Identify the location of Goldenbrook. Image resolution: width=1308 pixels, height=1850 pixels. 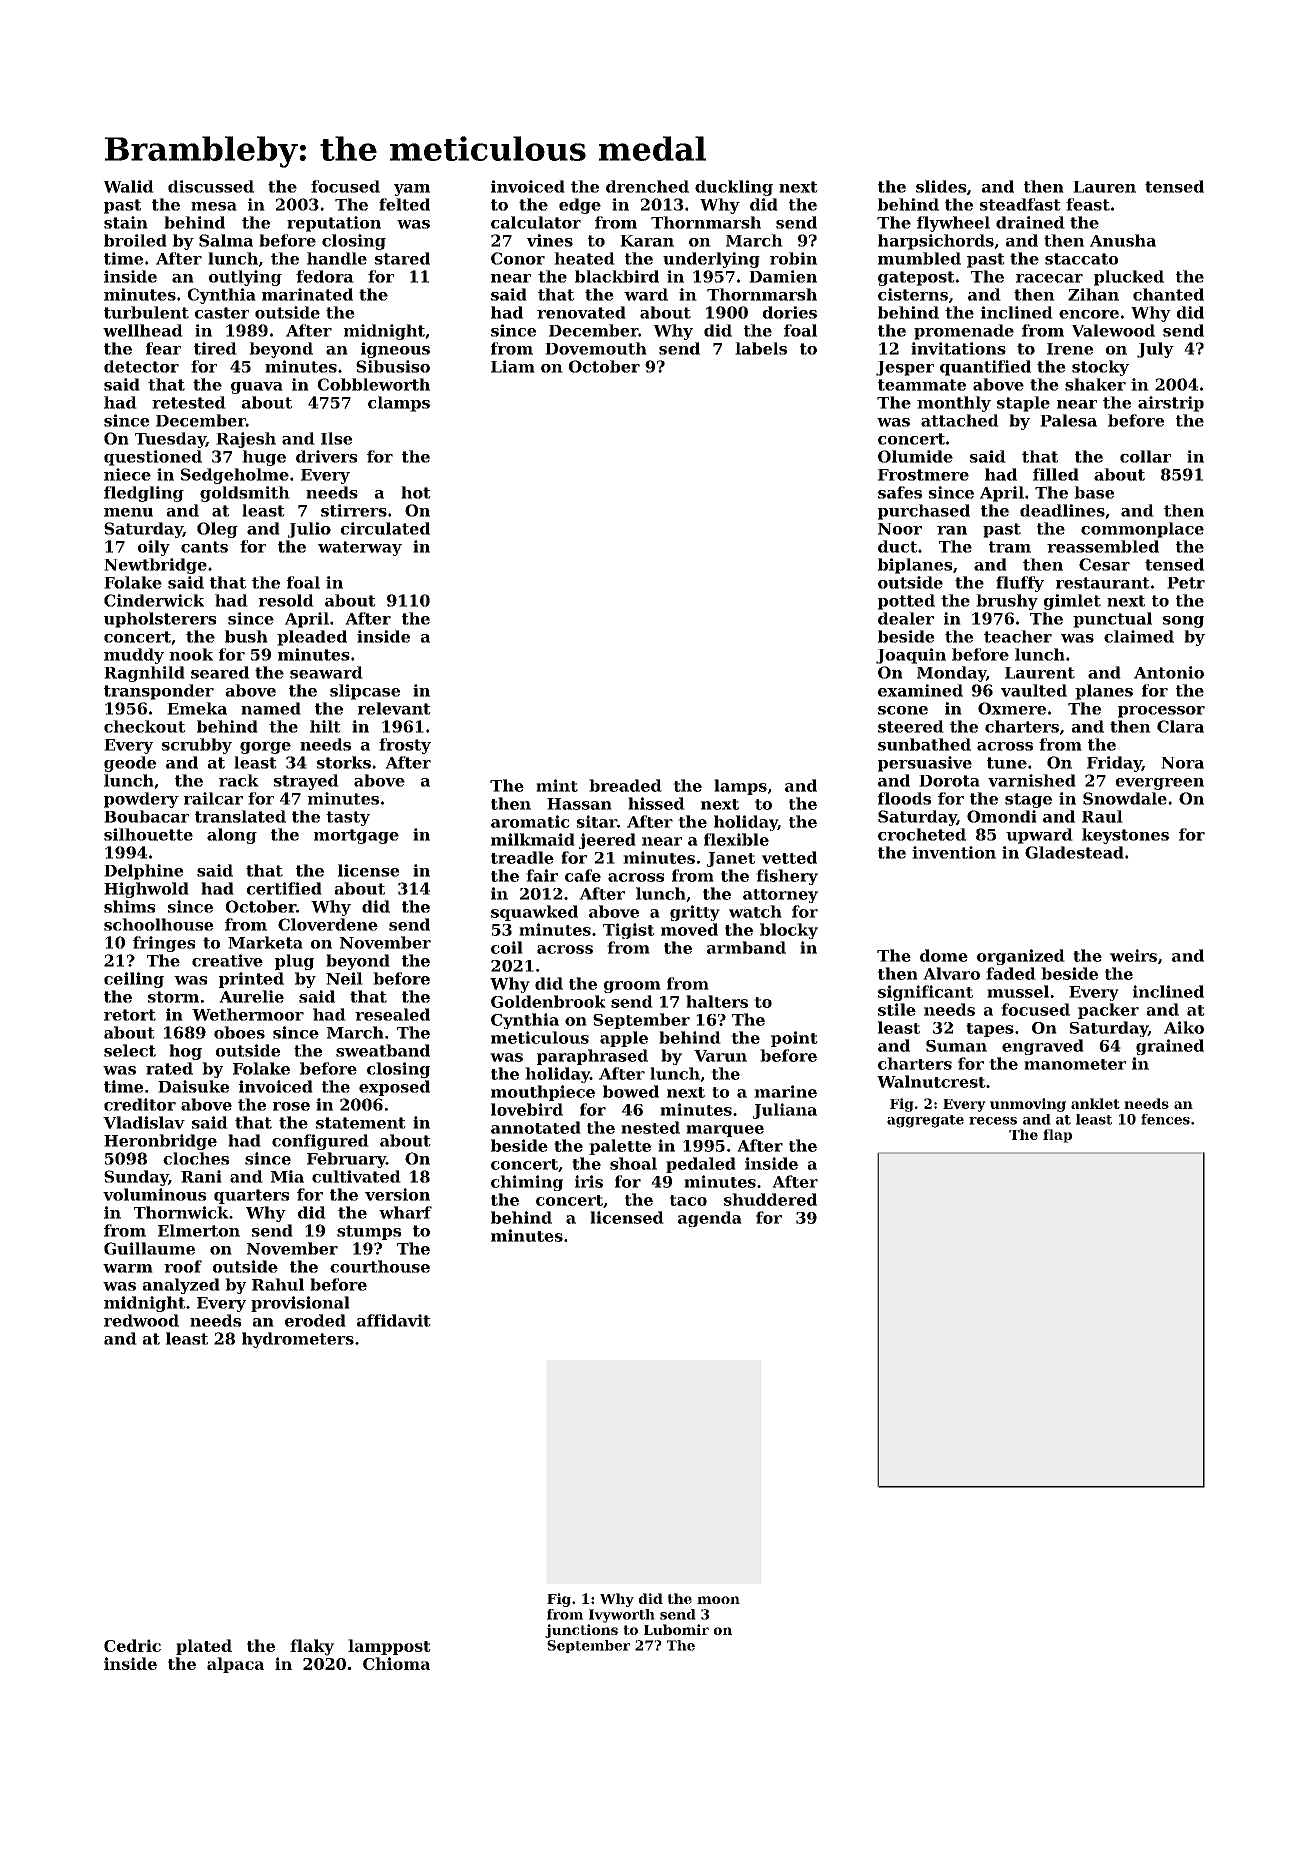
(548, 1001).
